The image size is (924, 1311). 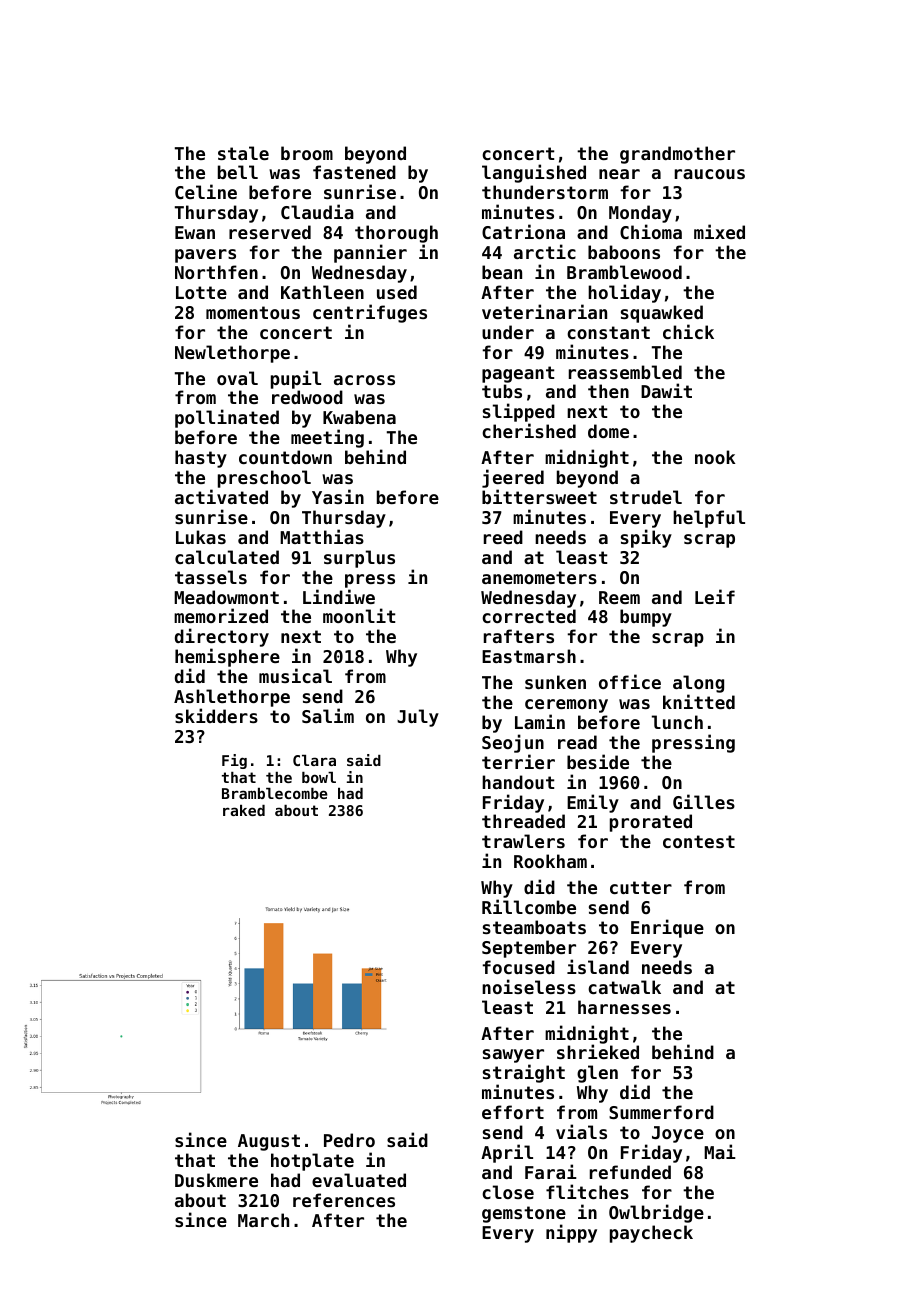 I want to click on along, so click(x=698, y=684).
